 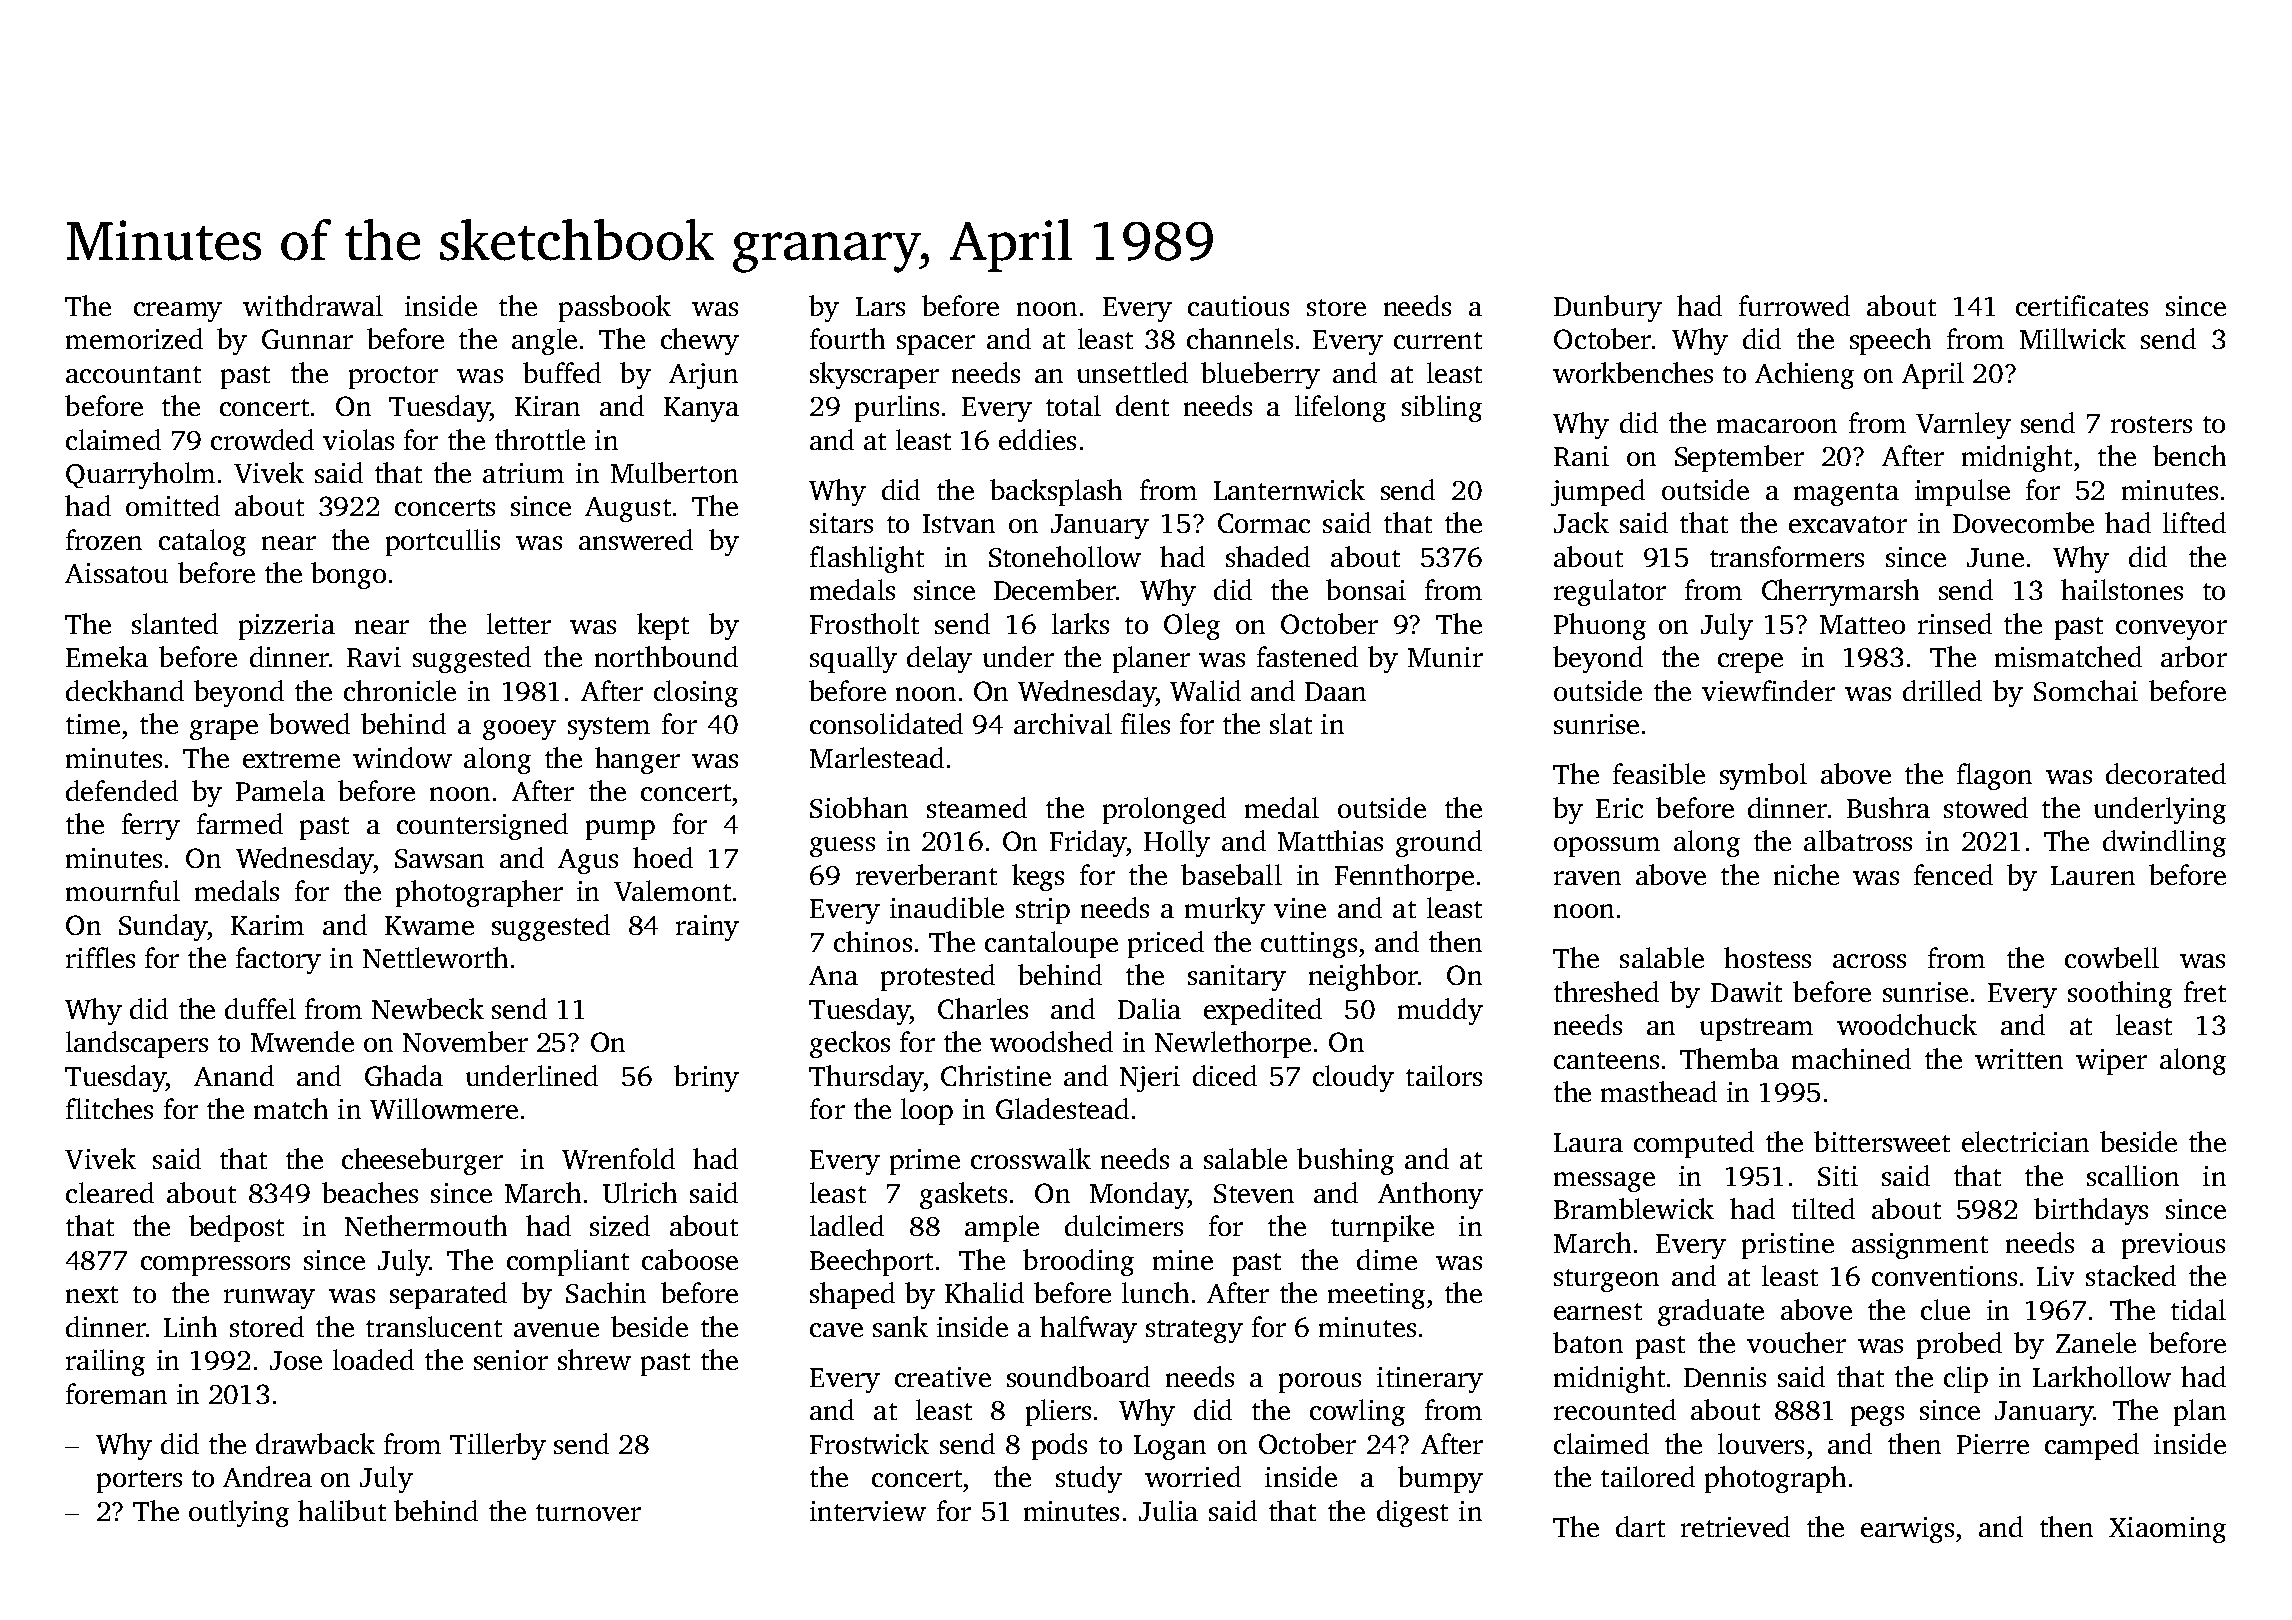 I want to click on Lars, so click(x=880, y=306).
